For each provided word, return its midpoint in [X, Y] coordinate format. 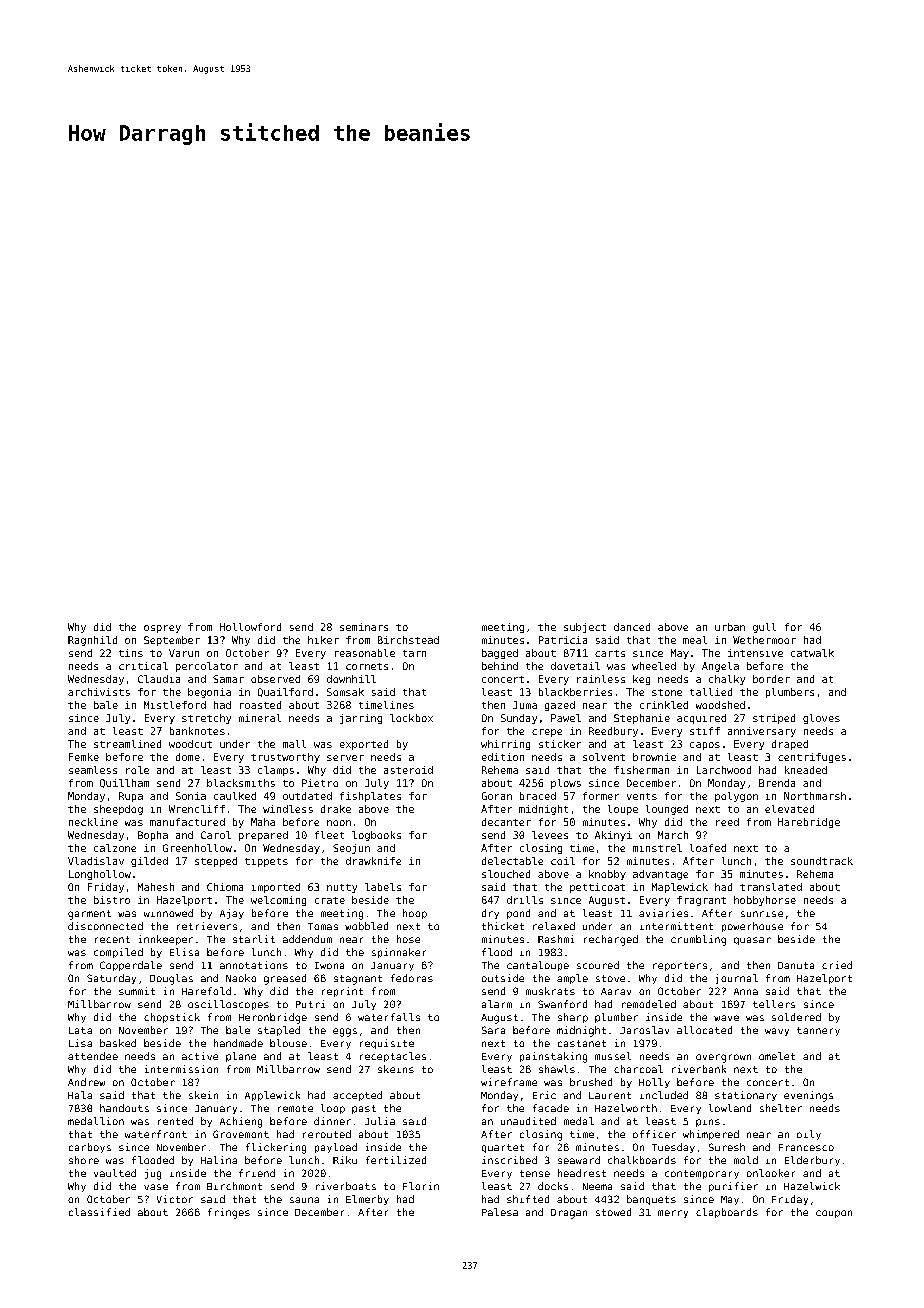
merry [673, 1214]
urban [730, 627]
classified [99, 1212]
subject [585, 628]
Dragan [569, 1214]
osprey [162, 629]
